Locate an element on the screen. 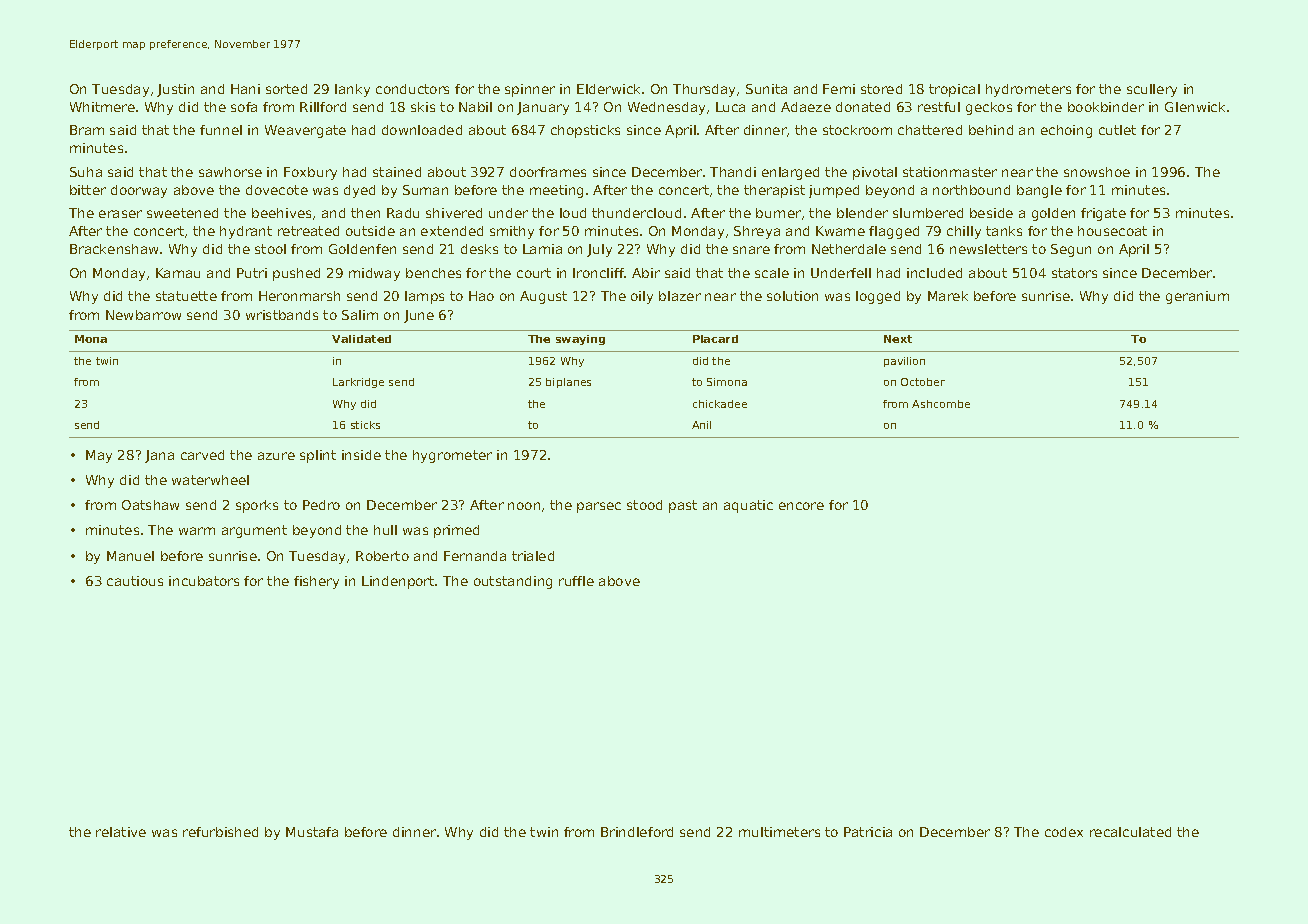 Image resolution: width=1308 pixels, height=924 pixels. recalculated is located at coordinates (1130, 832).
